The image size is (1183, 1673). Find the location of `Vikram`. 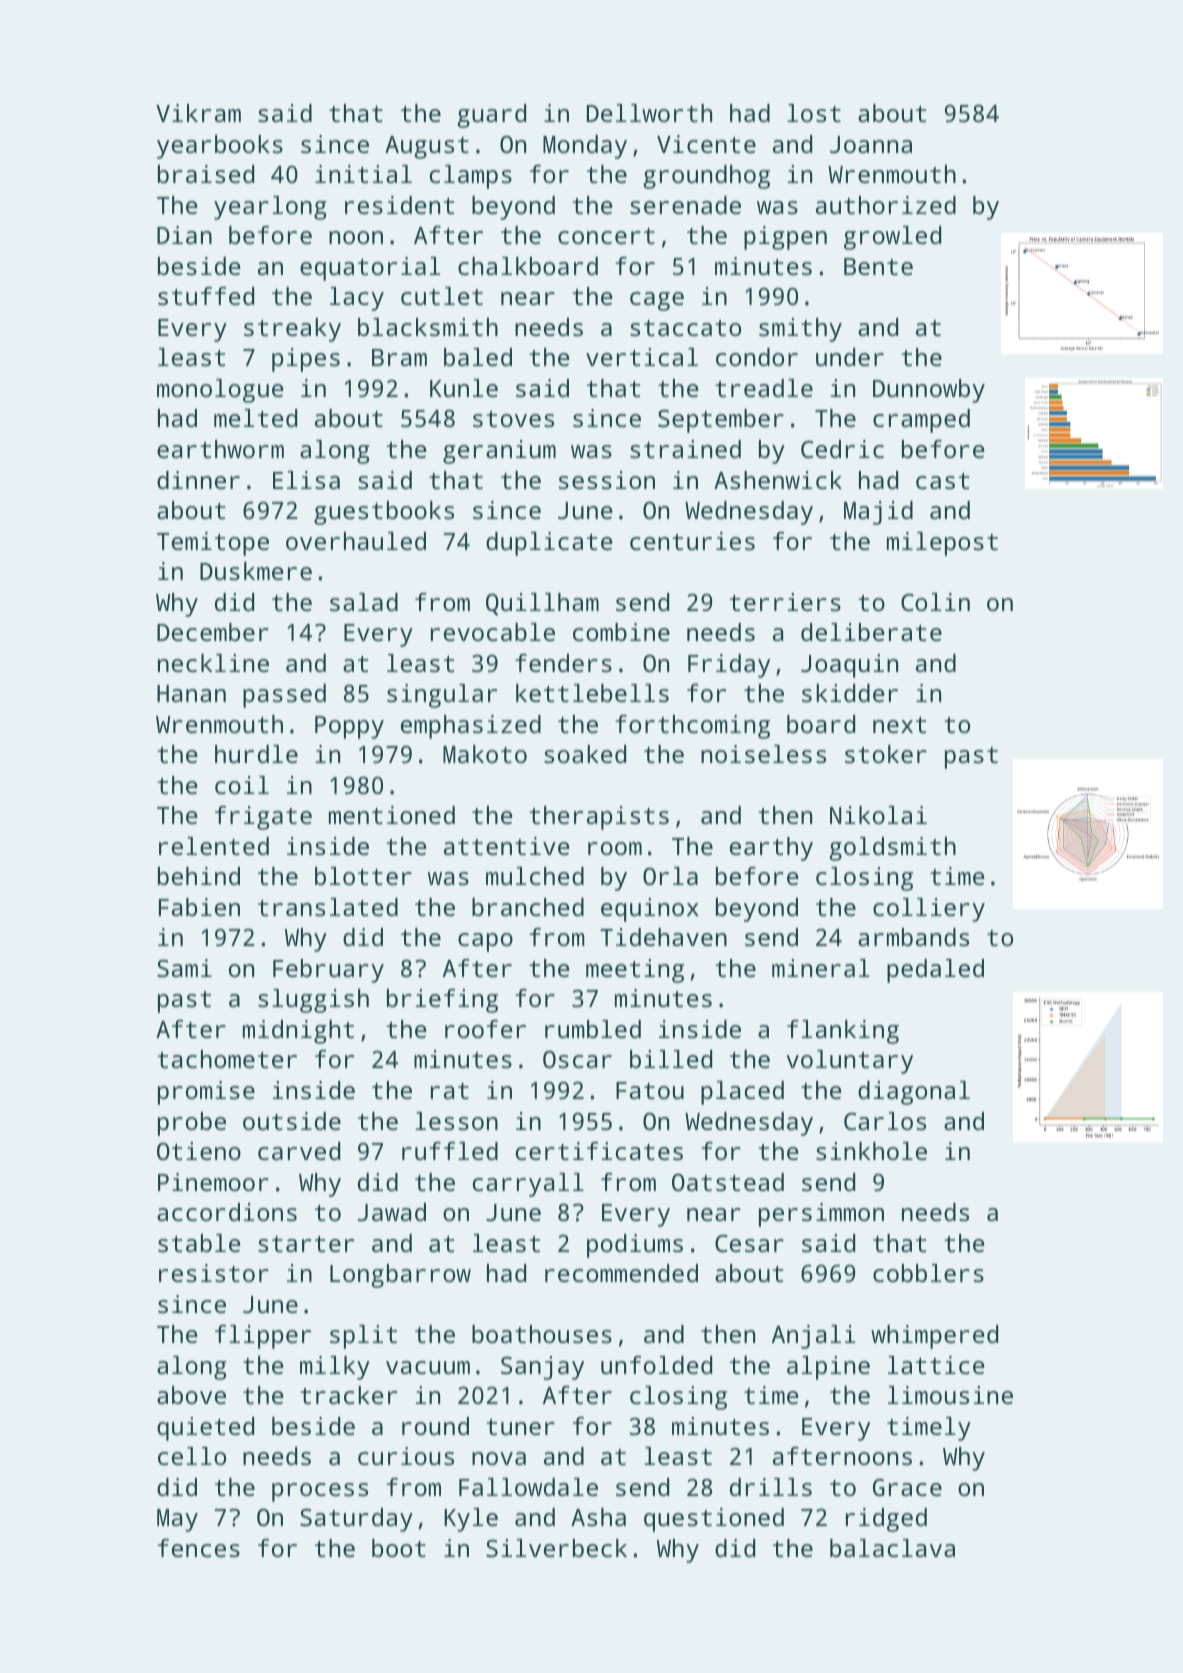

Vikram is located at coordinates (198, 113).
